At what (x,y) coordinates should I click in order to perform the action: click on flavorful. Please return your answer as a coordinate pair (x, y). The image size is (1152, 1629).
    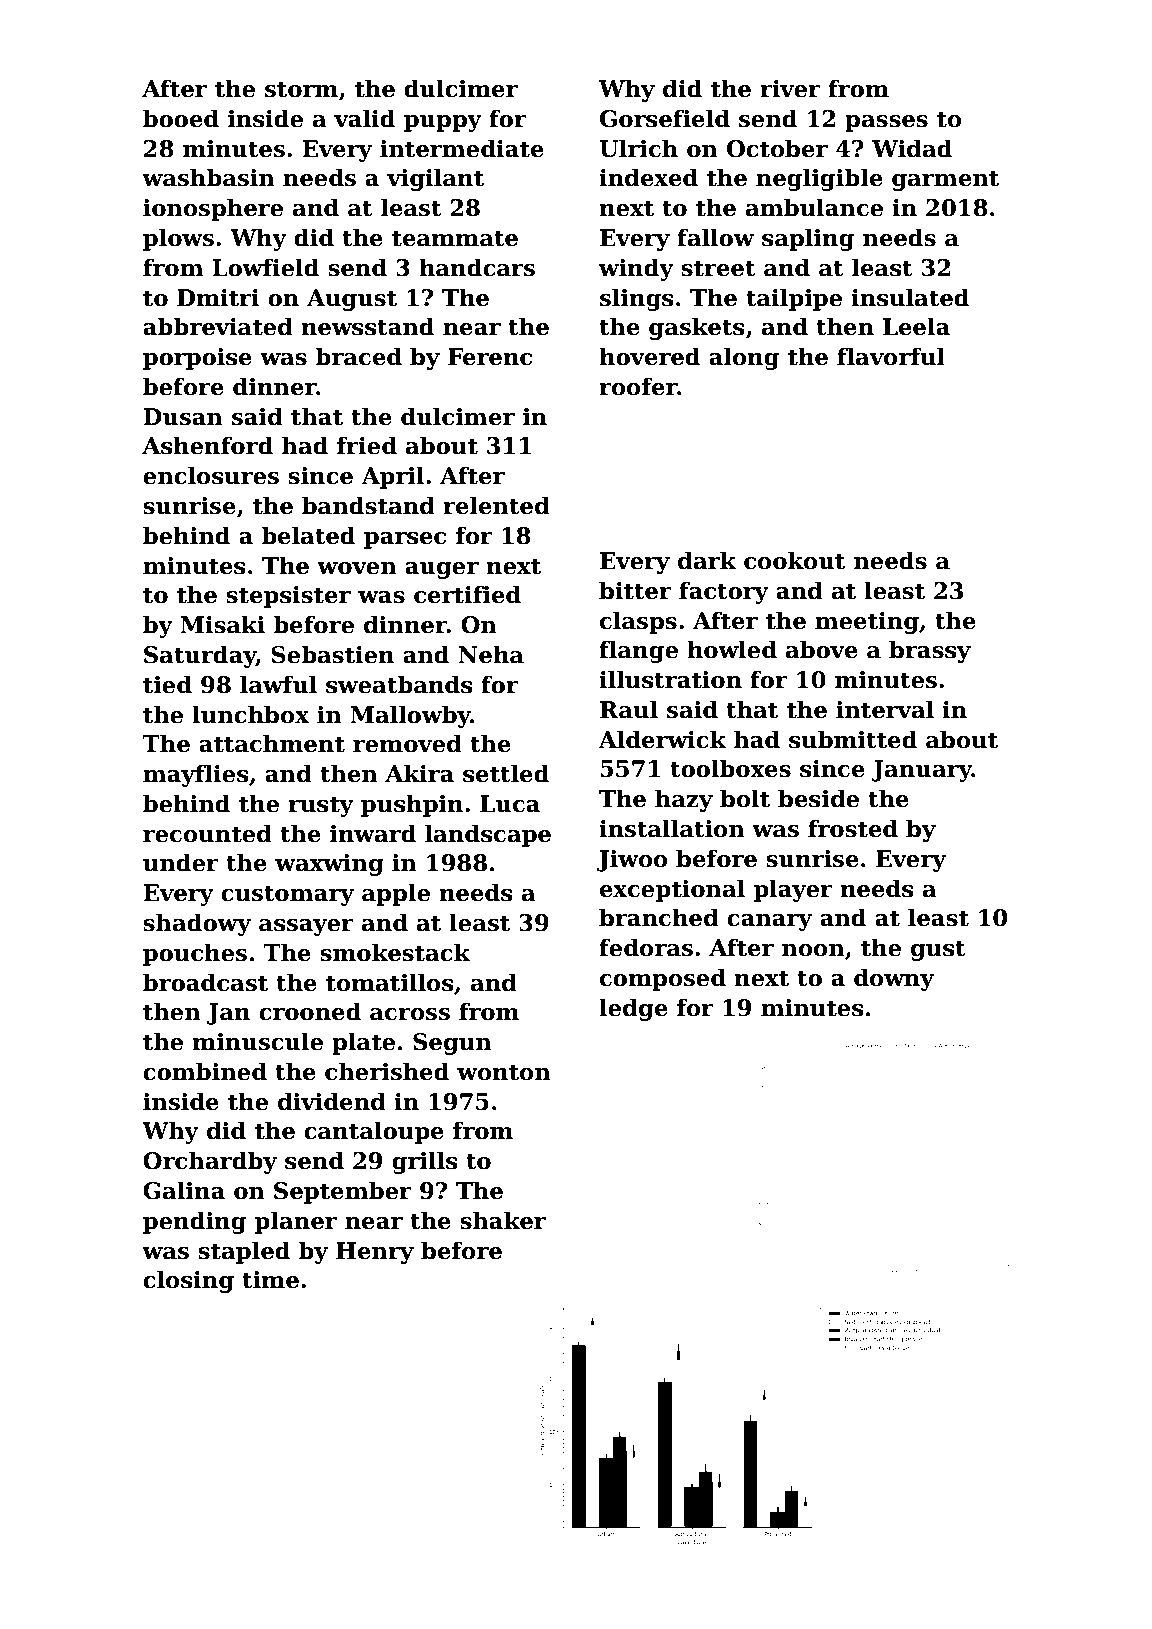
    Looking at the image, I should click on (891, 356).
